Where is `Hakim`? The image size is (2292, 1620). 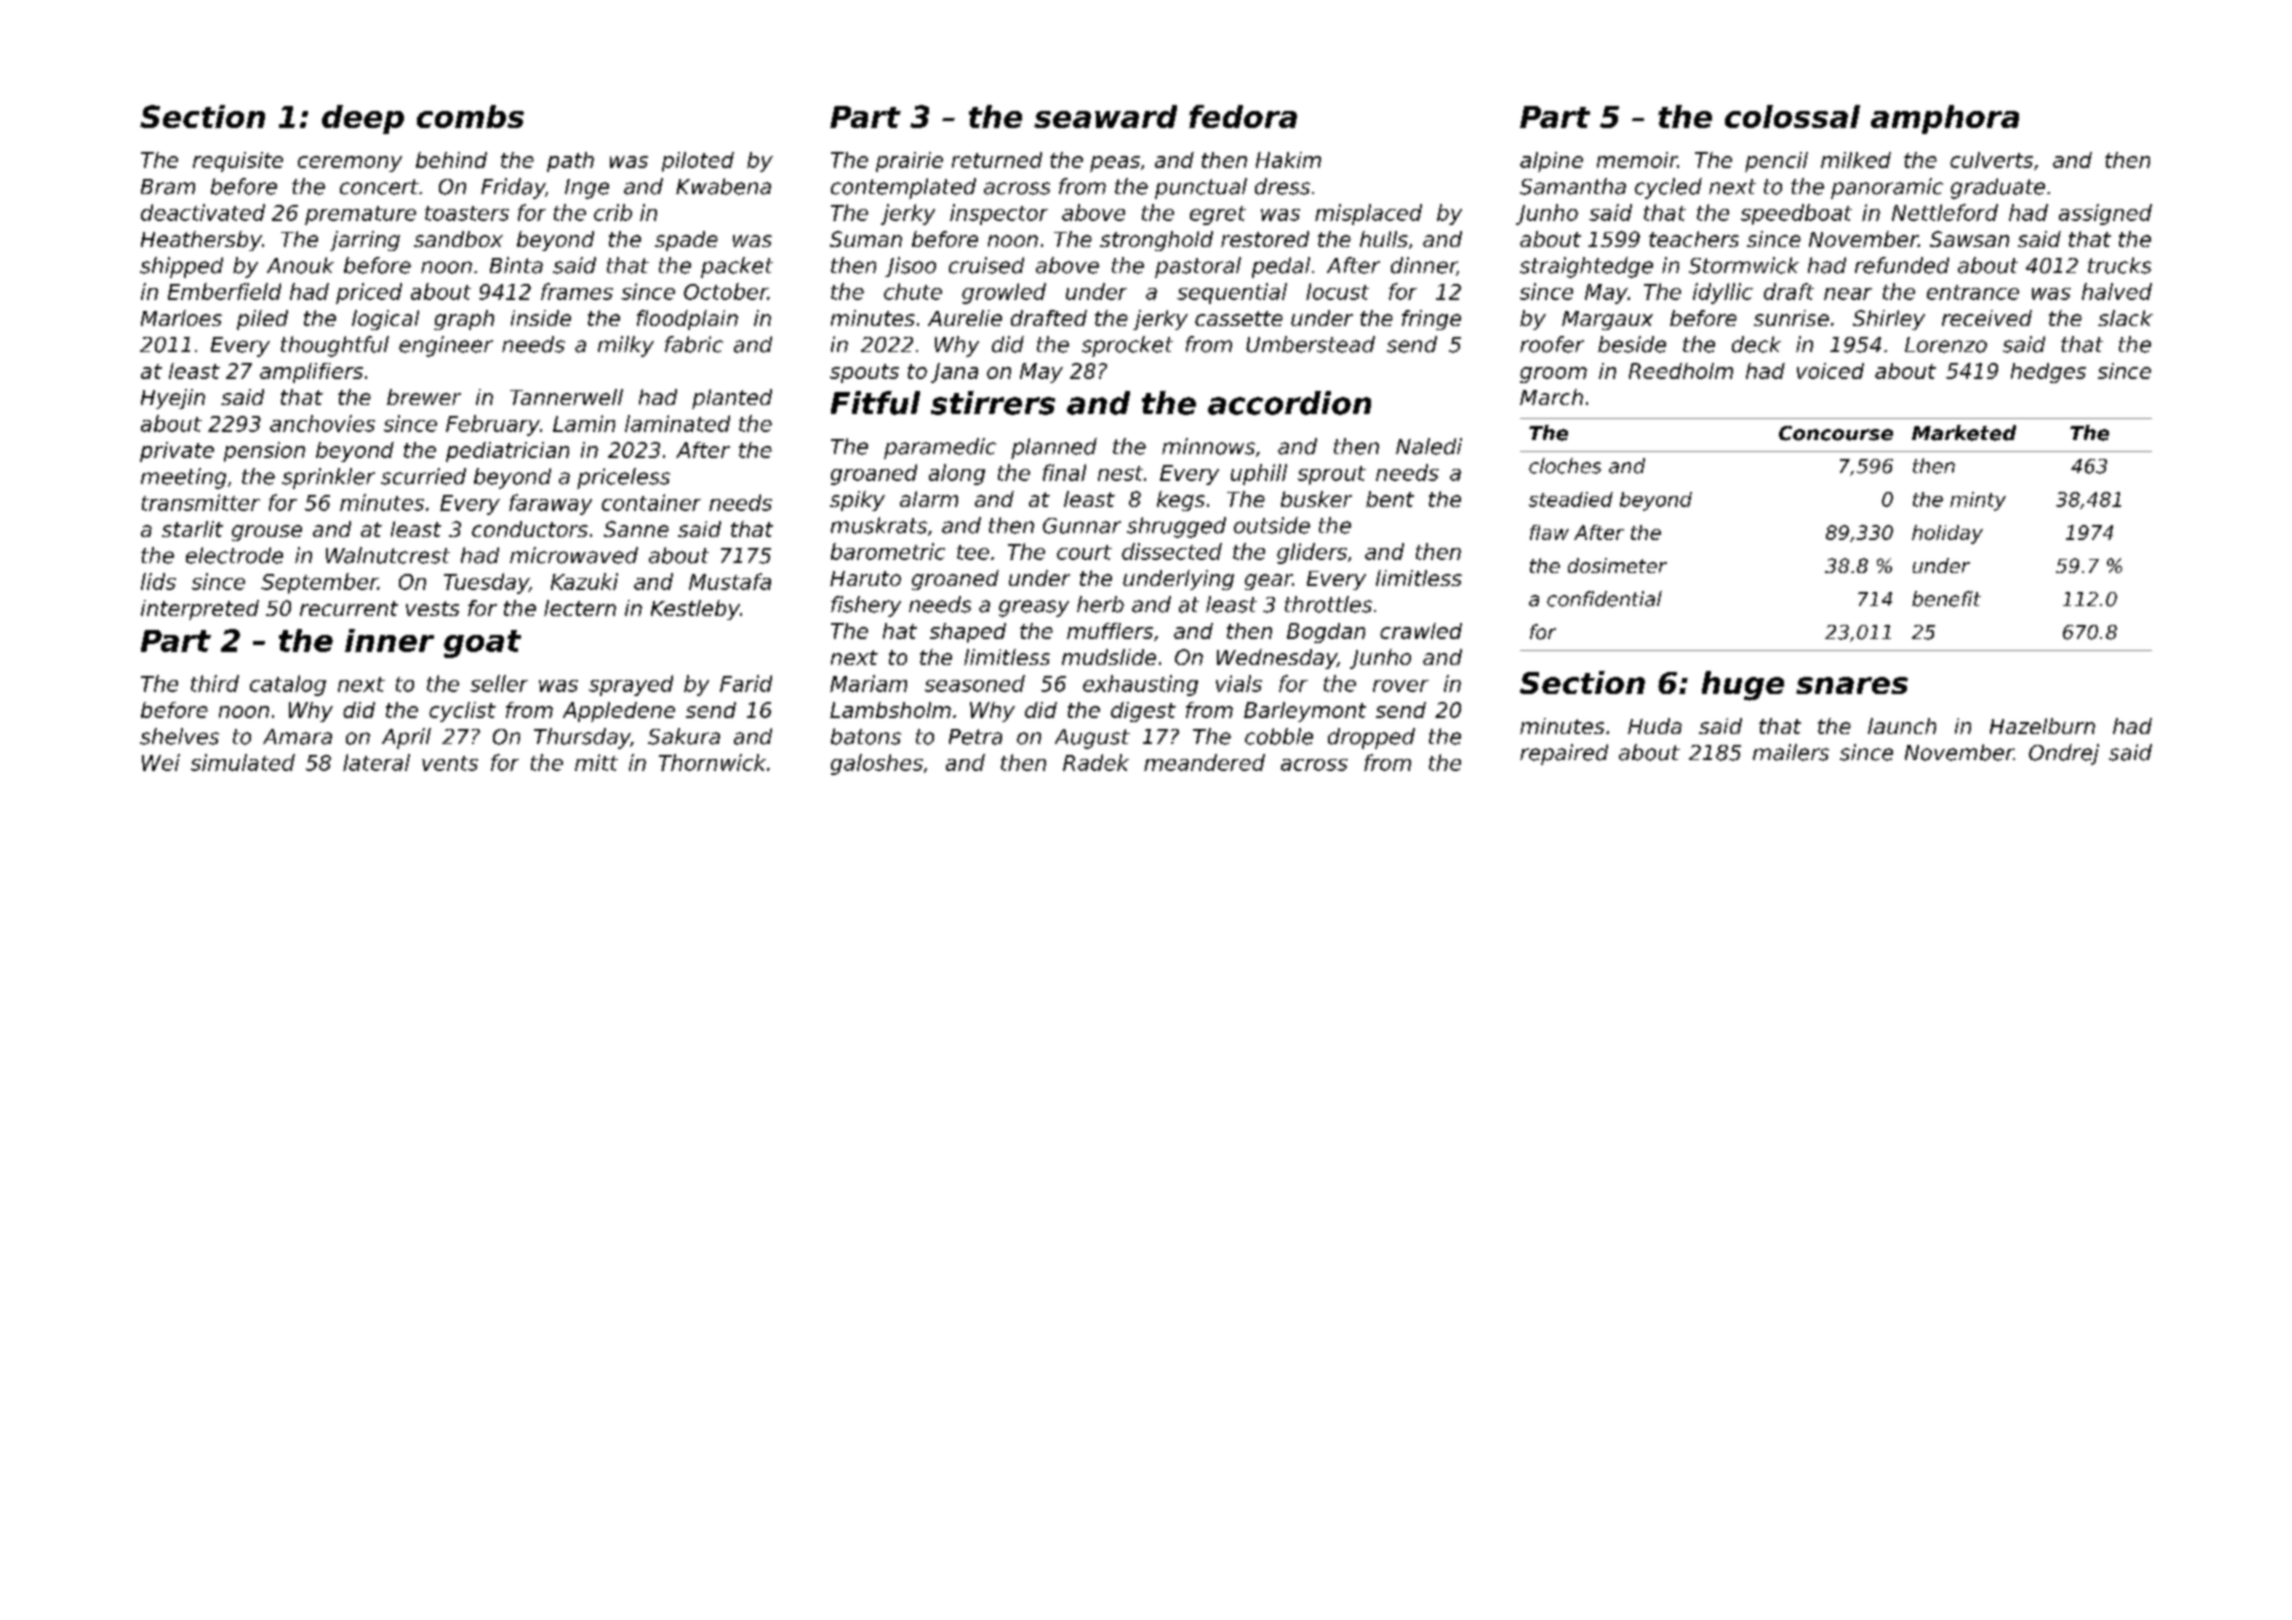
Hakim is located at coordinates (1288, 160).
